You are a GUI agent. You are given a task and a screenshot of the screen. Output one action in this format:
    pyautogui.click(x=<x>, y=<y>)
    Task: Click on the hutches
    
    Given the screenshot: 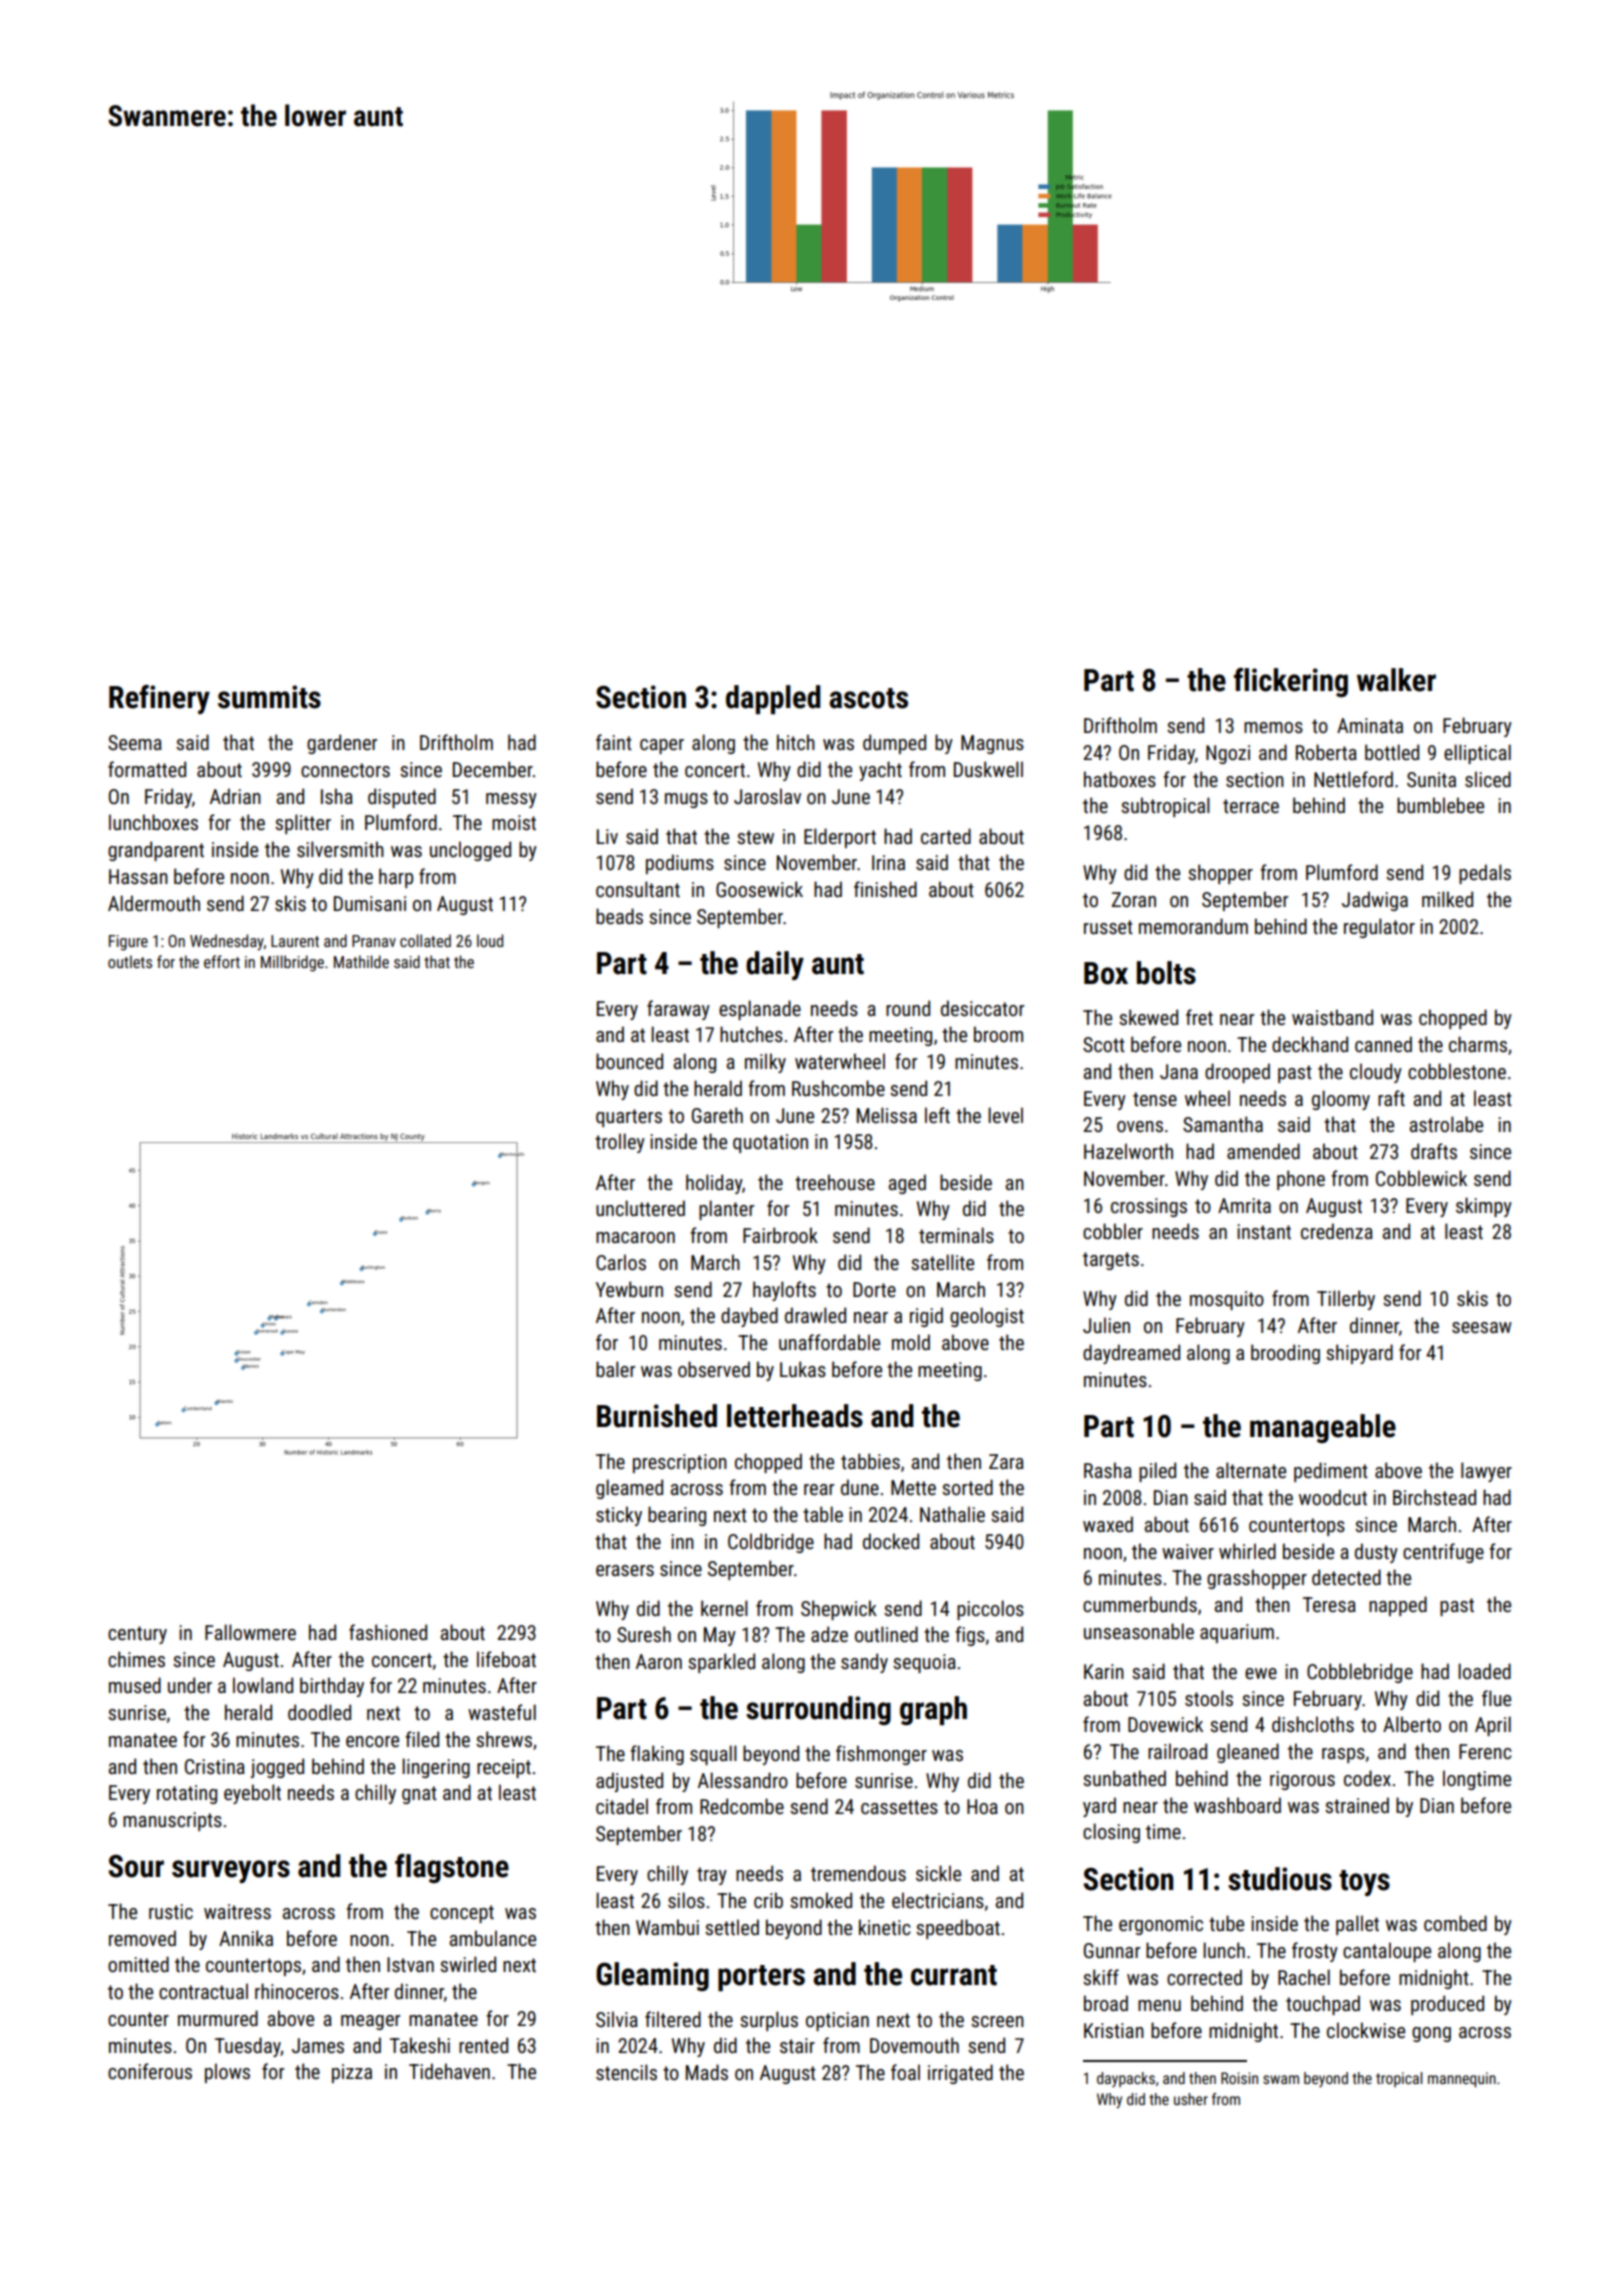 What is the action you would take?
    pyautogui.click(x=751, y=1034)
